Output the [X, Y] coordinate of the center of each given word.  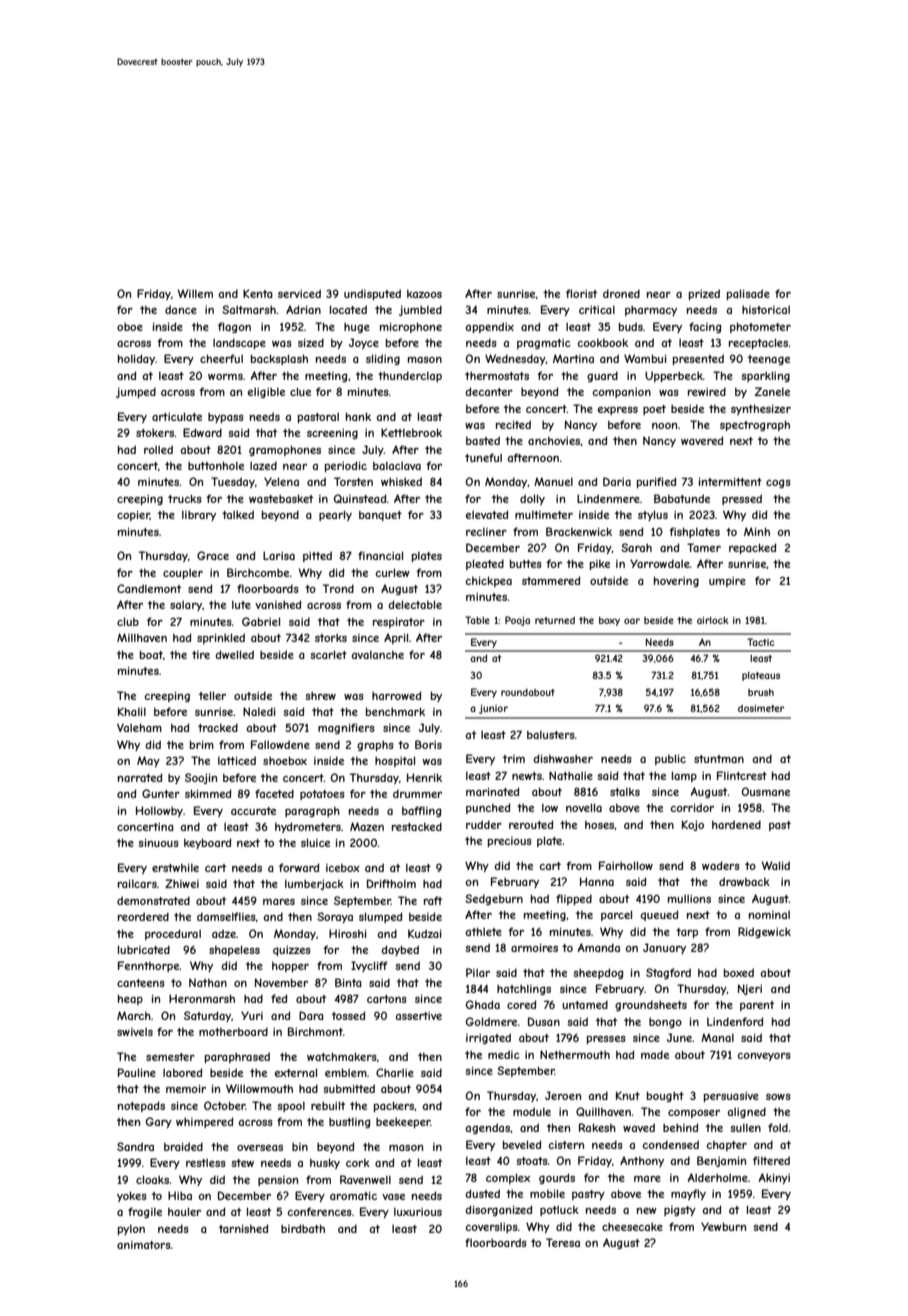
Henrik [424, 777]
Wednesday [515, 359]
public [670, 759]
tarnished [243, 1228]
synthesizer [761, 409]
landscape [239, 343]
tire [201, 655]
